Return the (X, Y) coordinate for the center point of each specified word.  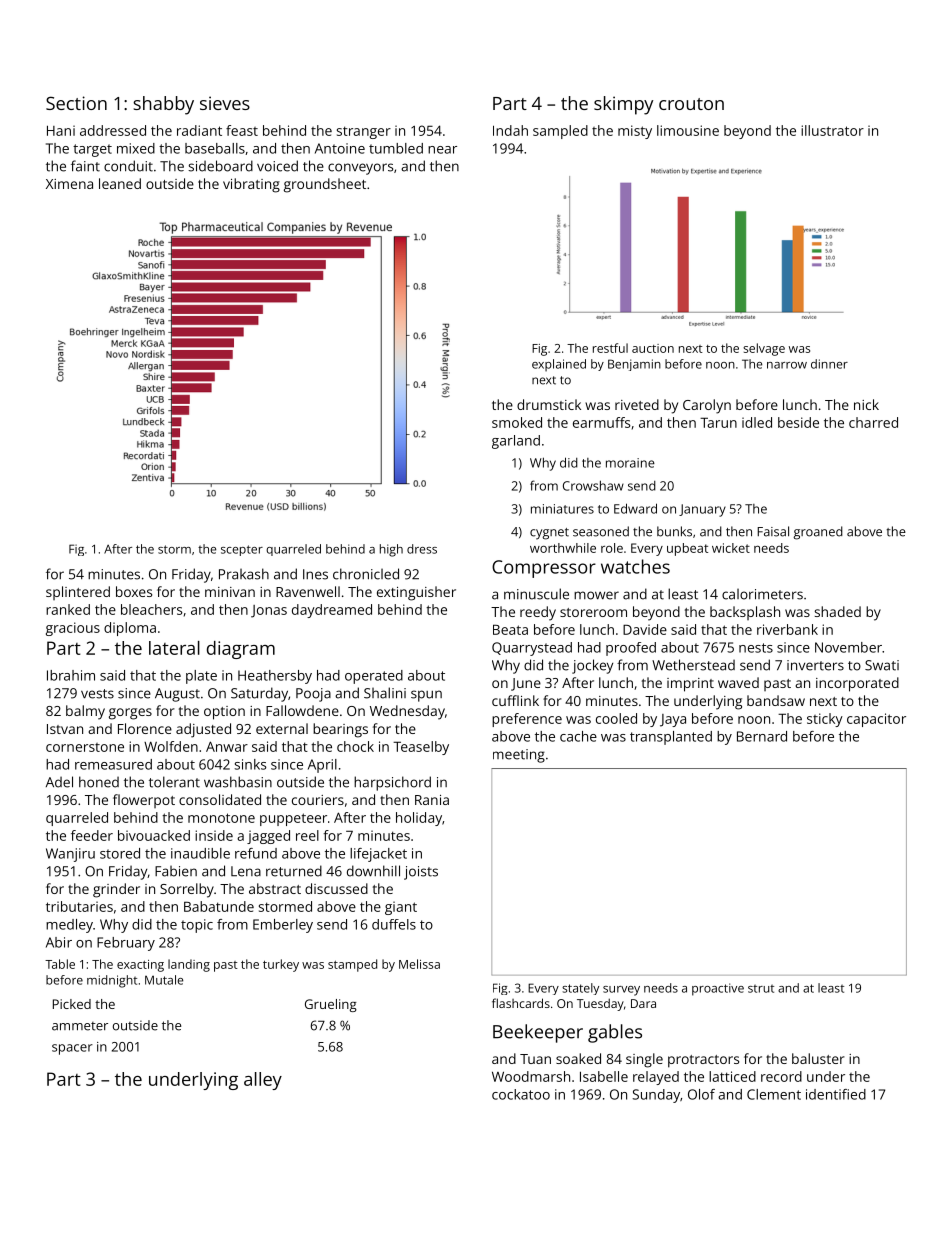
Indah (510, 130)
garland (516, 442)
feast (242, 130)
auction (653, 348)
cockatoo (521, 1094)
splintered (78, 593)
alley (263, 1081)
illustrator (832, 130)
